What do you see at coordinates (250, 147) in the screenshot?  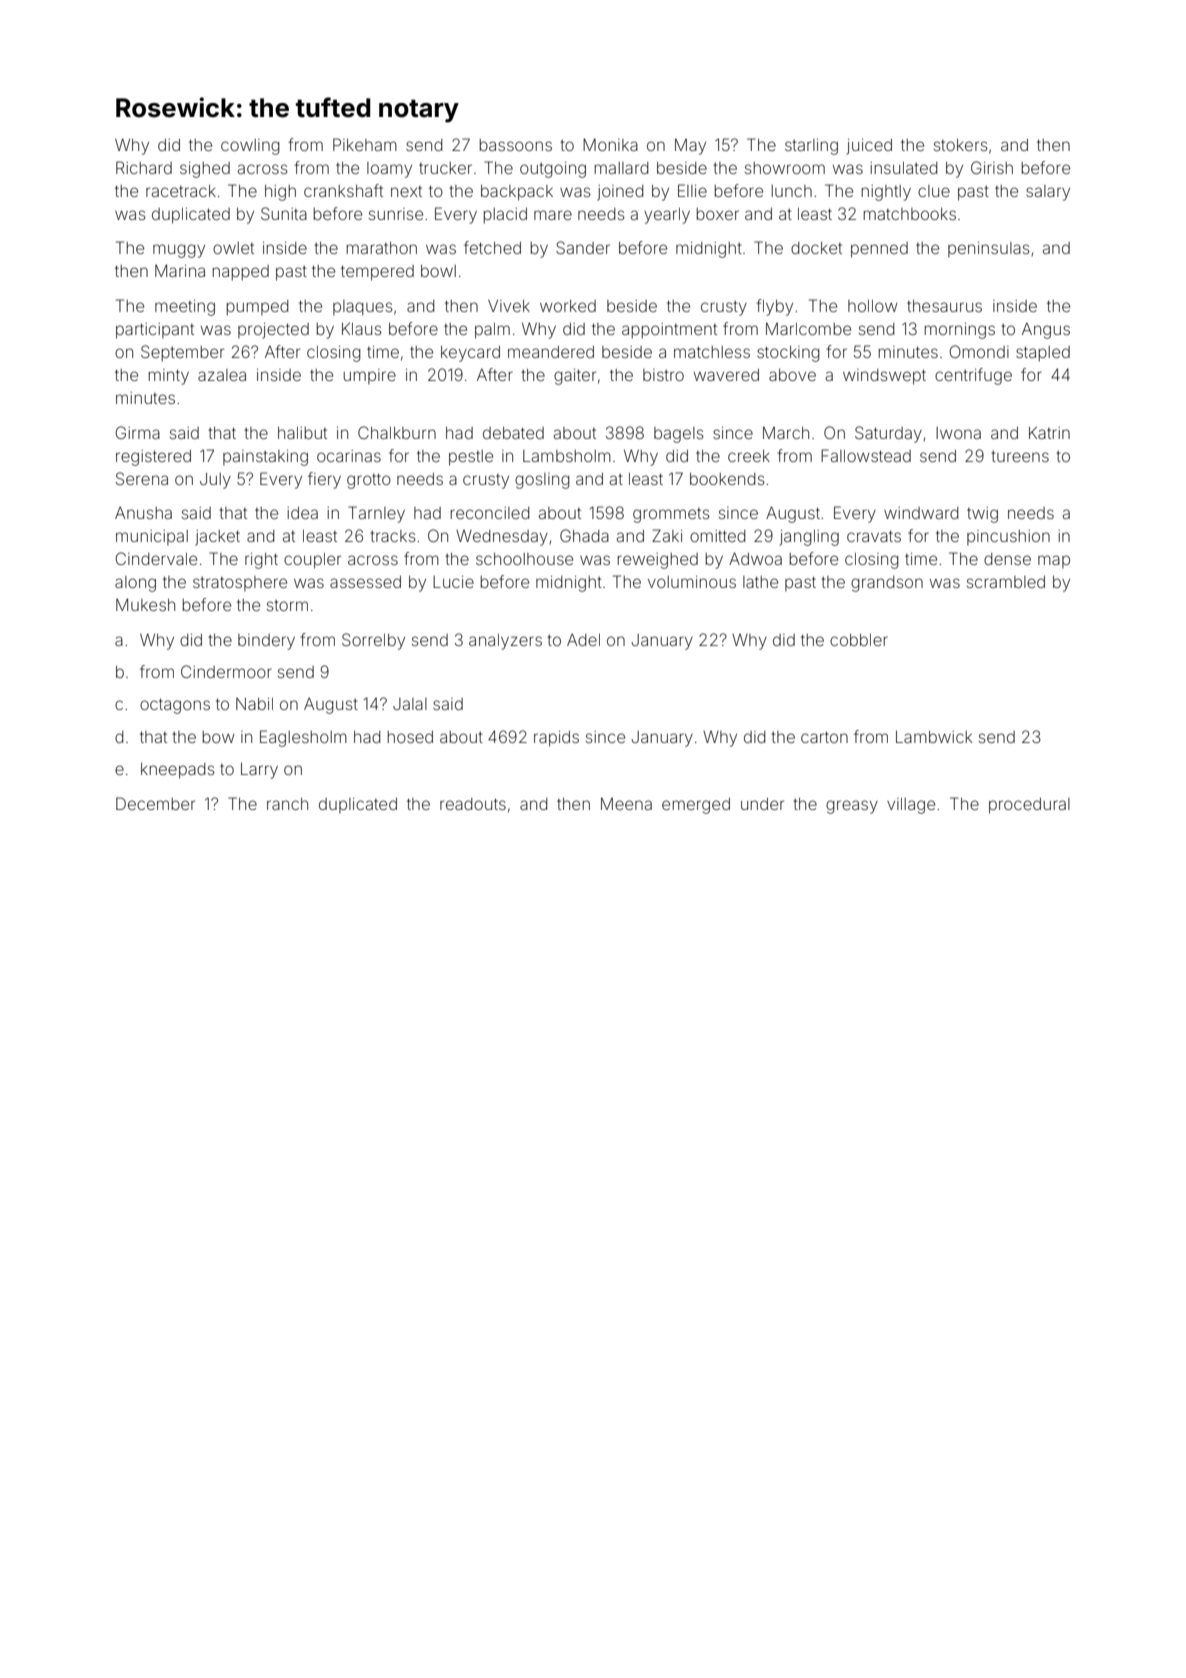 I see `cowling` at bounding box center [250, 147].
